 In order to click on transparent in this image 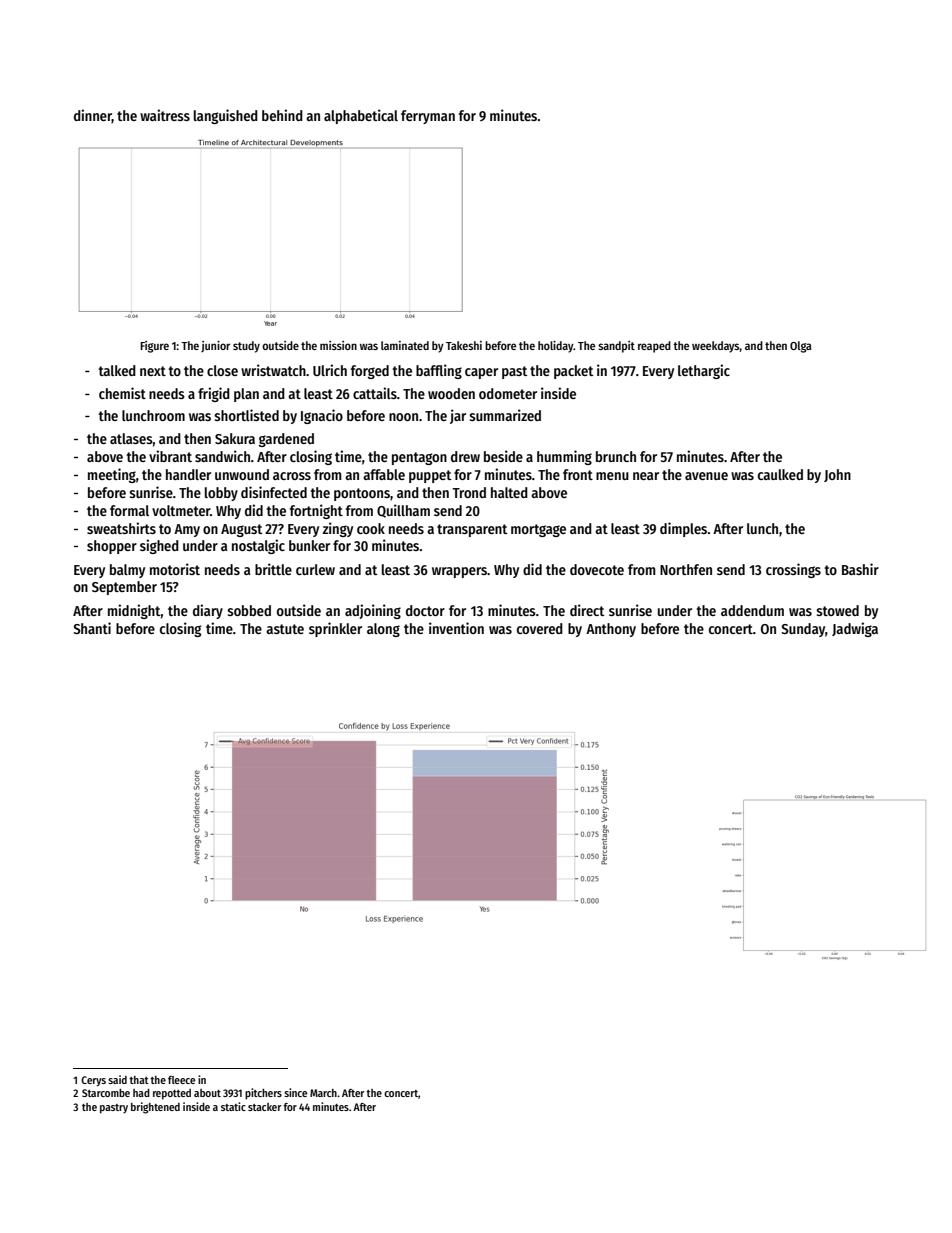, I will do `click(472, 530)`.
